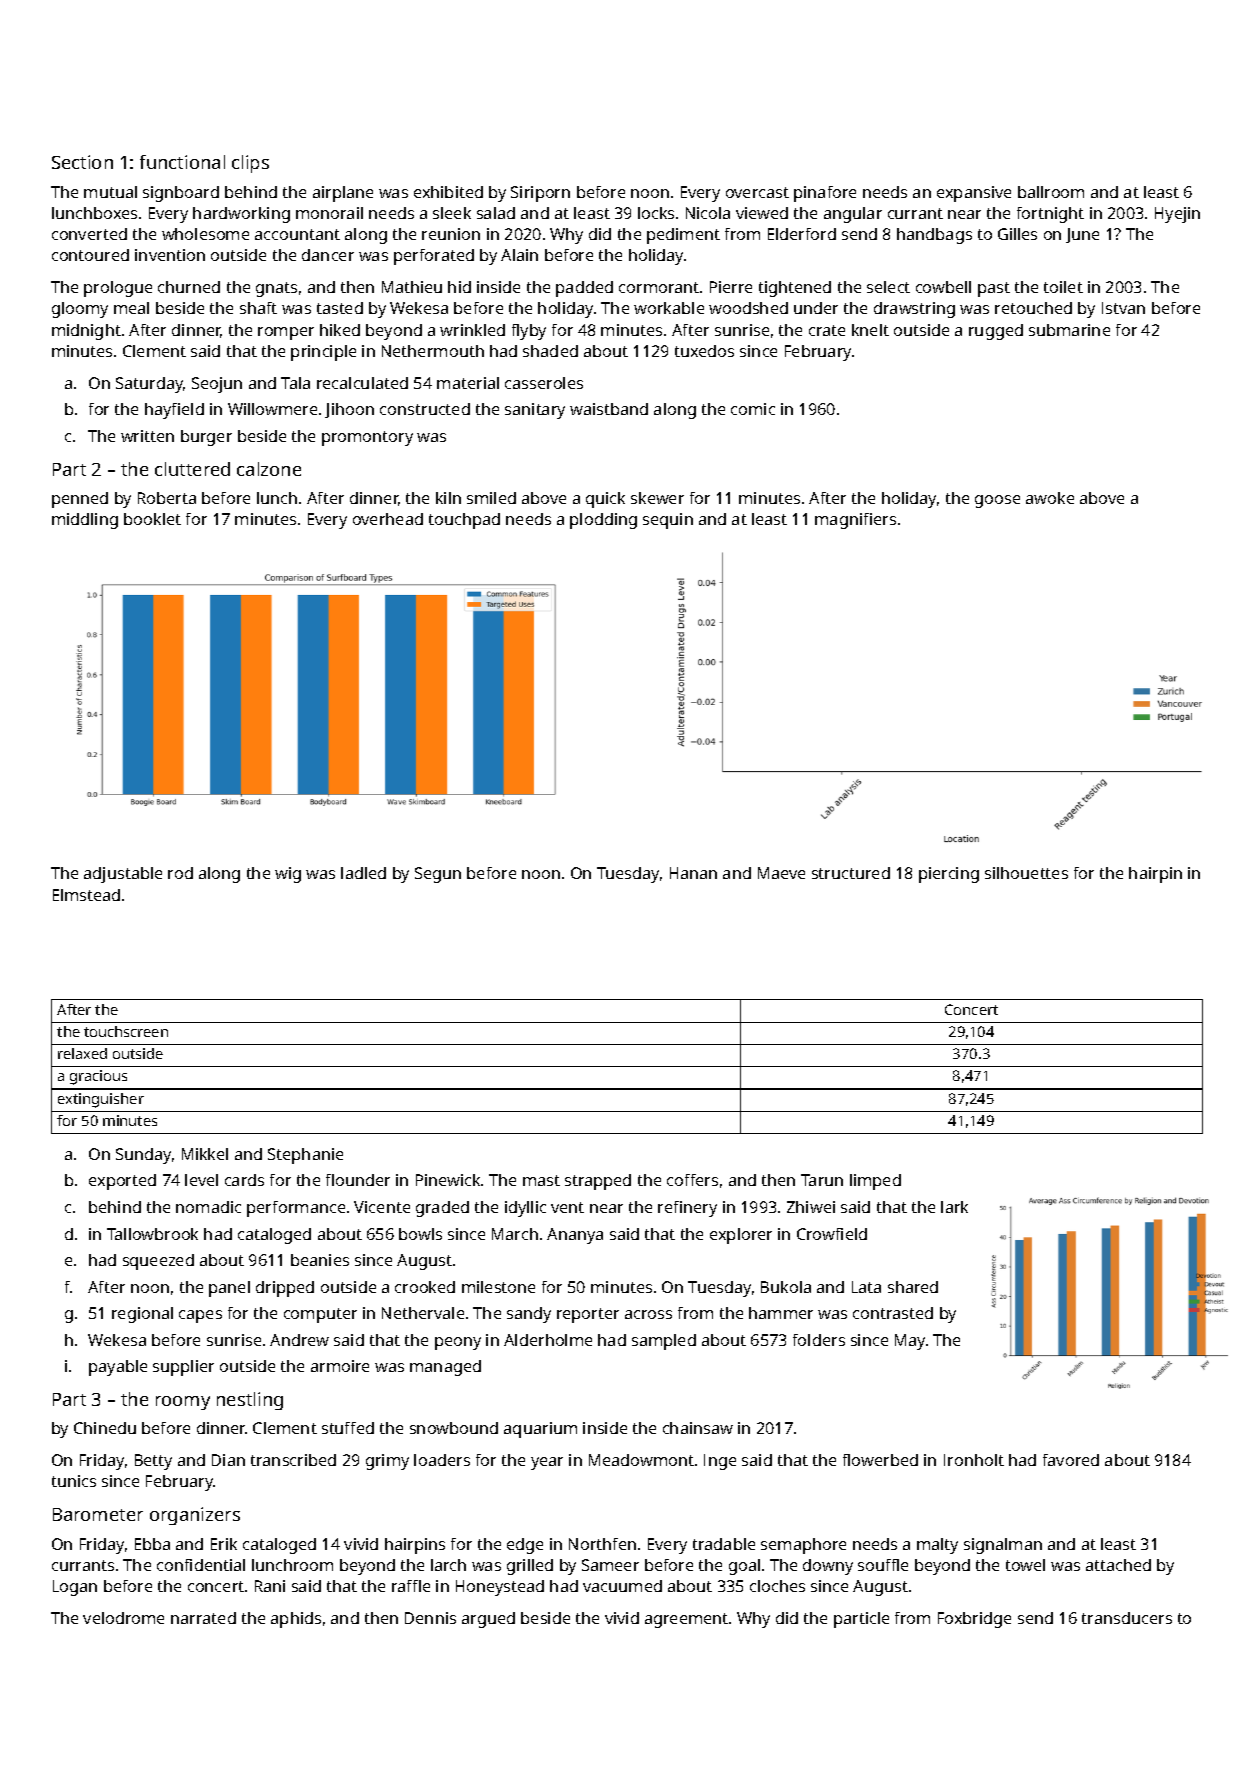  What do you see at coordinates (241, 215) in the document?
I see `hardworking` at bounding box center [241, 215].
